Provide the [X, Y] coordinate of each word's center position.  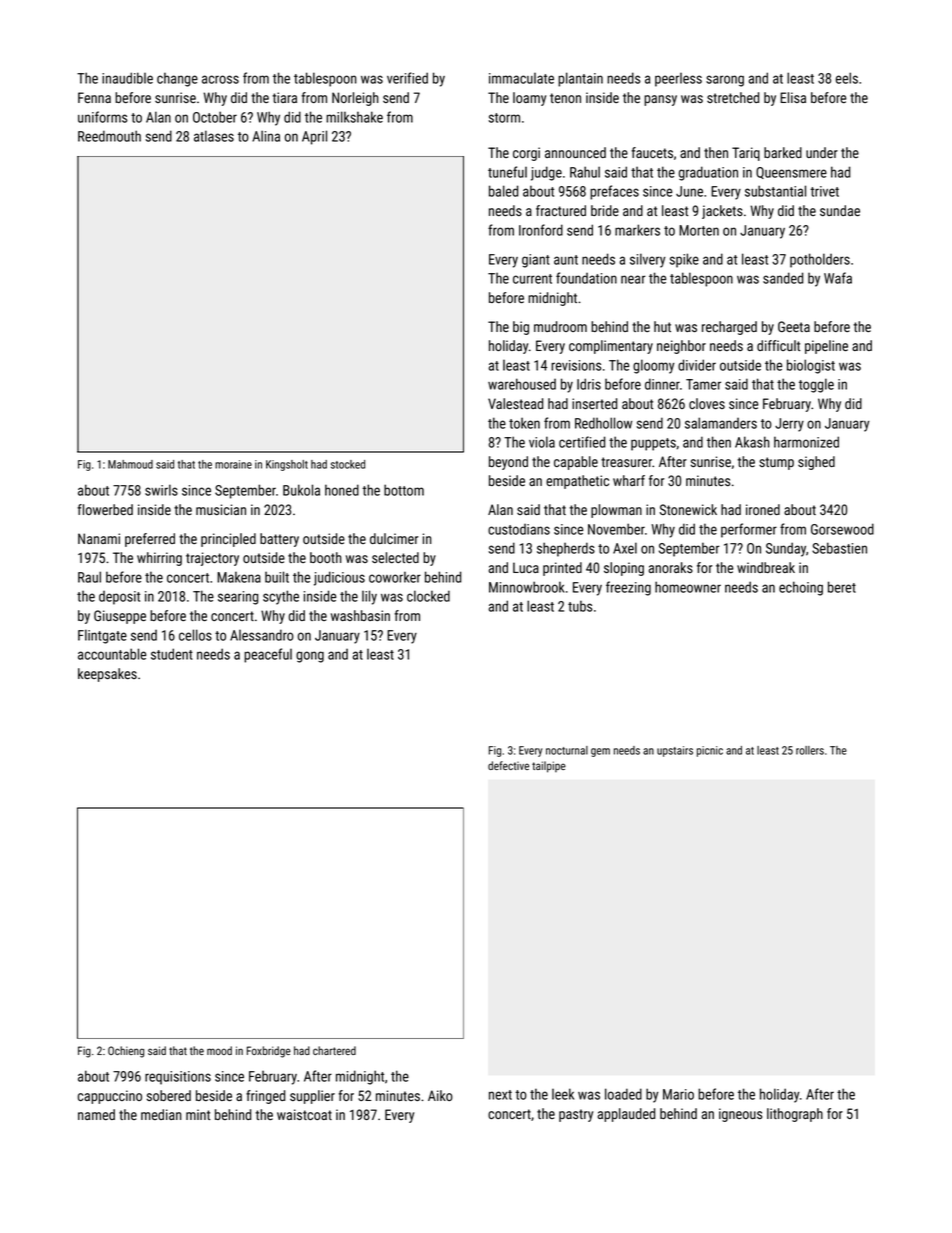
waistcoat [304, 1114]
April [314, 137]
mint [198, 1114]
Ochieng [126, 1052]
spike [684, 260]
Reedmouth [109, 136]
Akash [752, 442]
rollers [810, 750]
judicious [339, 578]
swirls [161, 490]
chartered [334, 1050]
